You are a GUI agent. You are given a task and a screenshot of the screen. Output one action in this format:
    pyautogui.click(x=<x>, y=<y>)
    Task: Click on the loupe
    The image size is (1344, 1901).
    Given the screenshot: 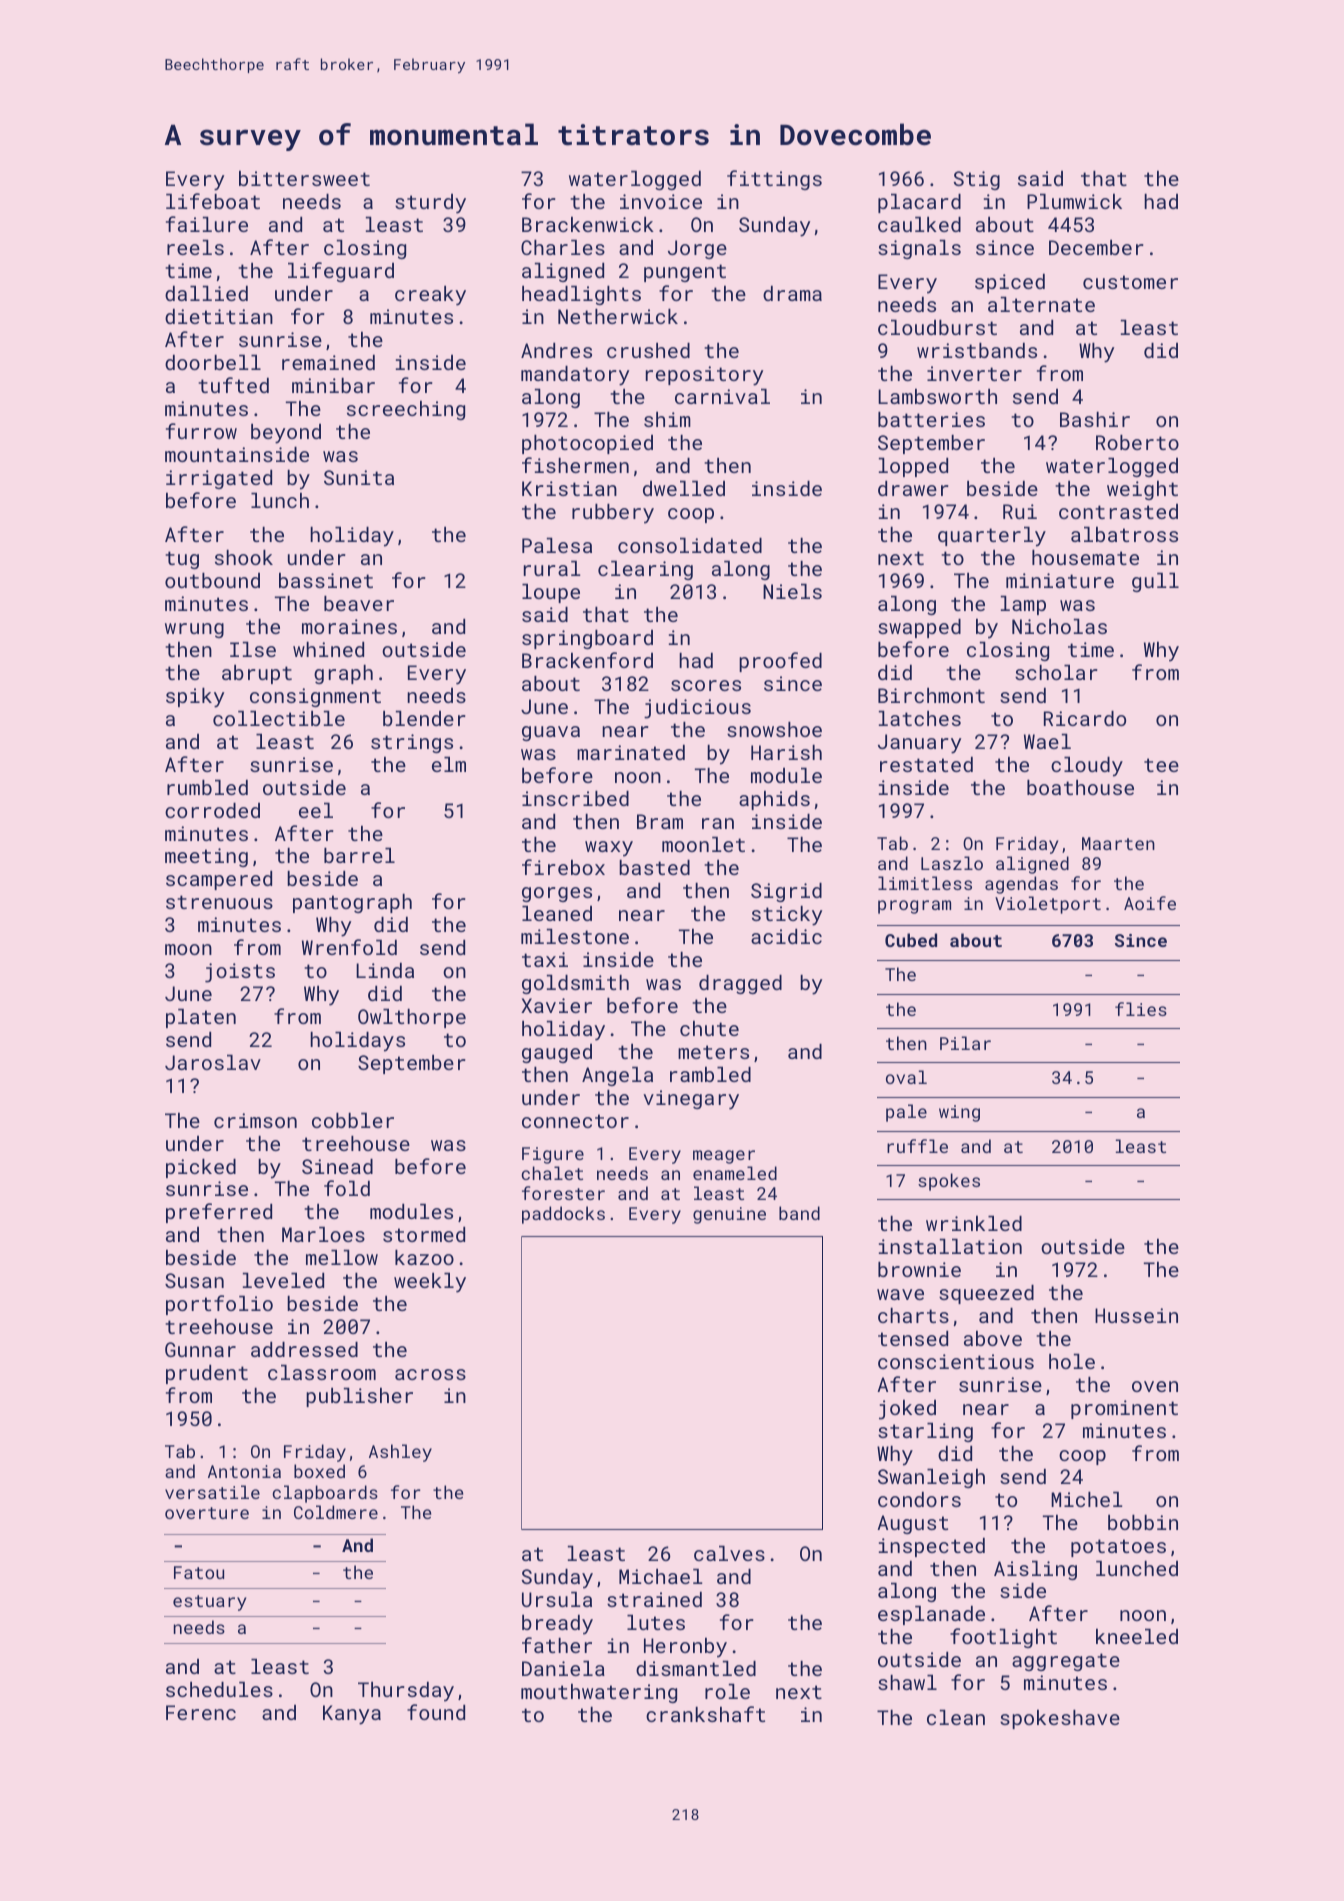 What is the action you would take?
    pyautogui.click(x=551, y=593)
